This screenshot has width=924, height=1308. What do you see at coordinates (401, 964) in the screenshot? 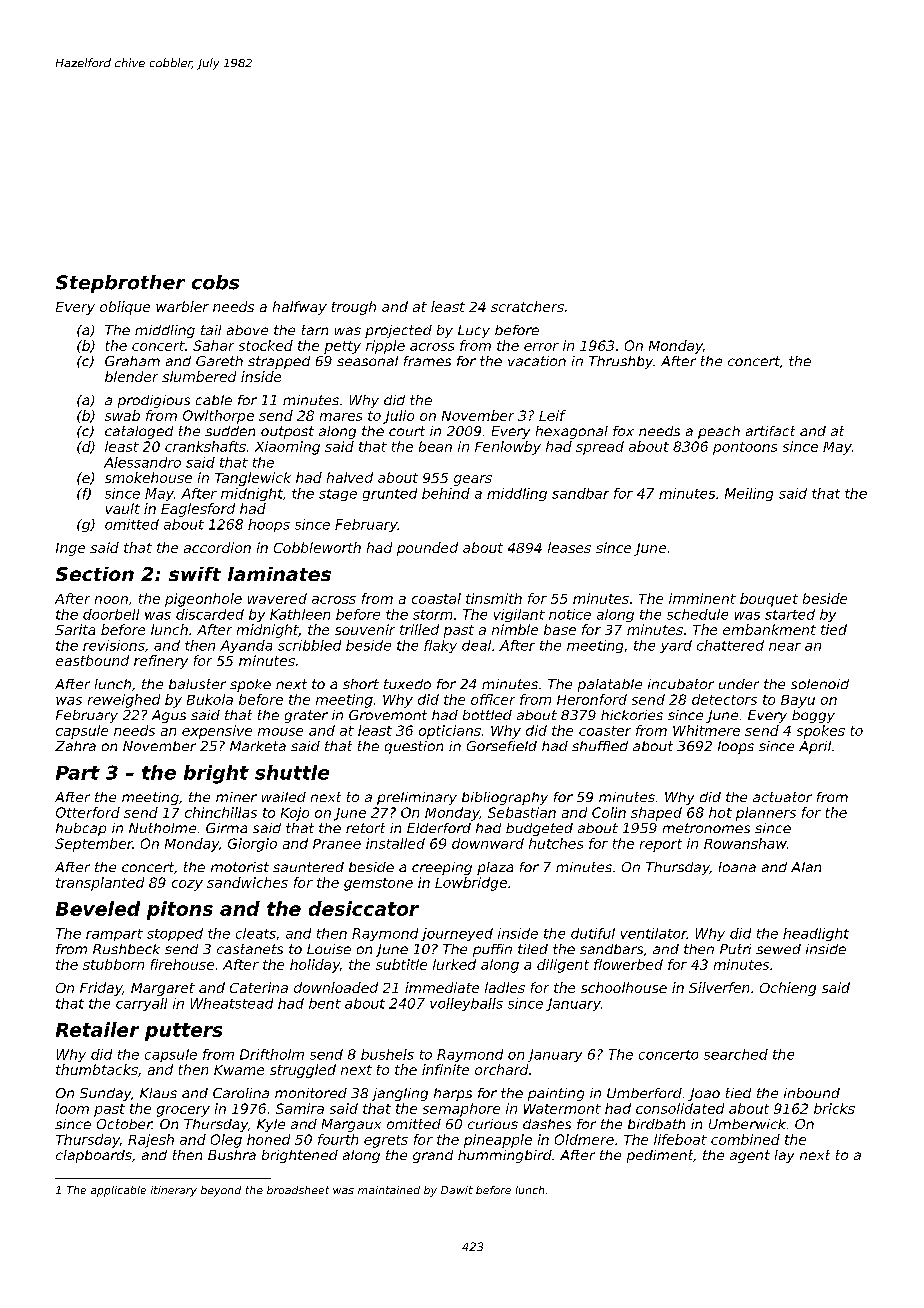
I see `subtitle` at bounding box center [401, 964].
